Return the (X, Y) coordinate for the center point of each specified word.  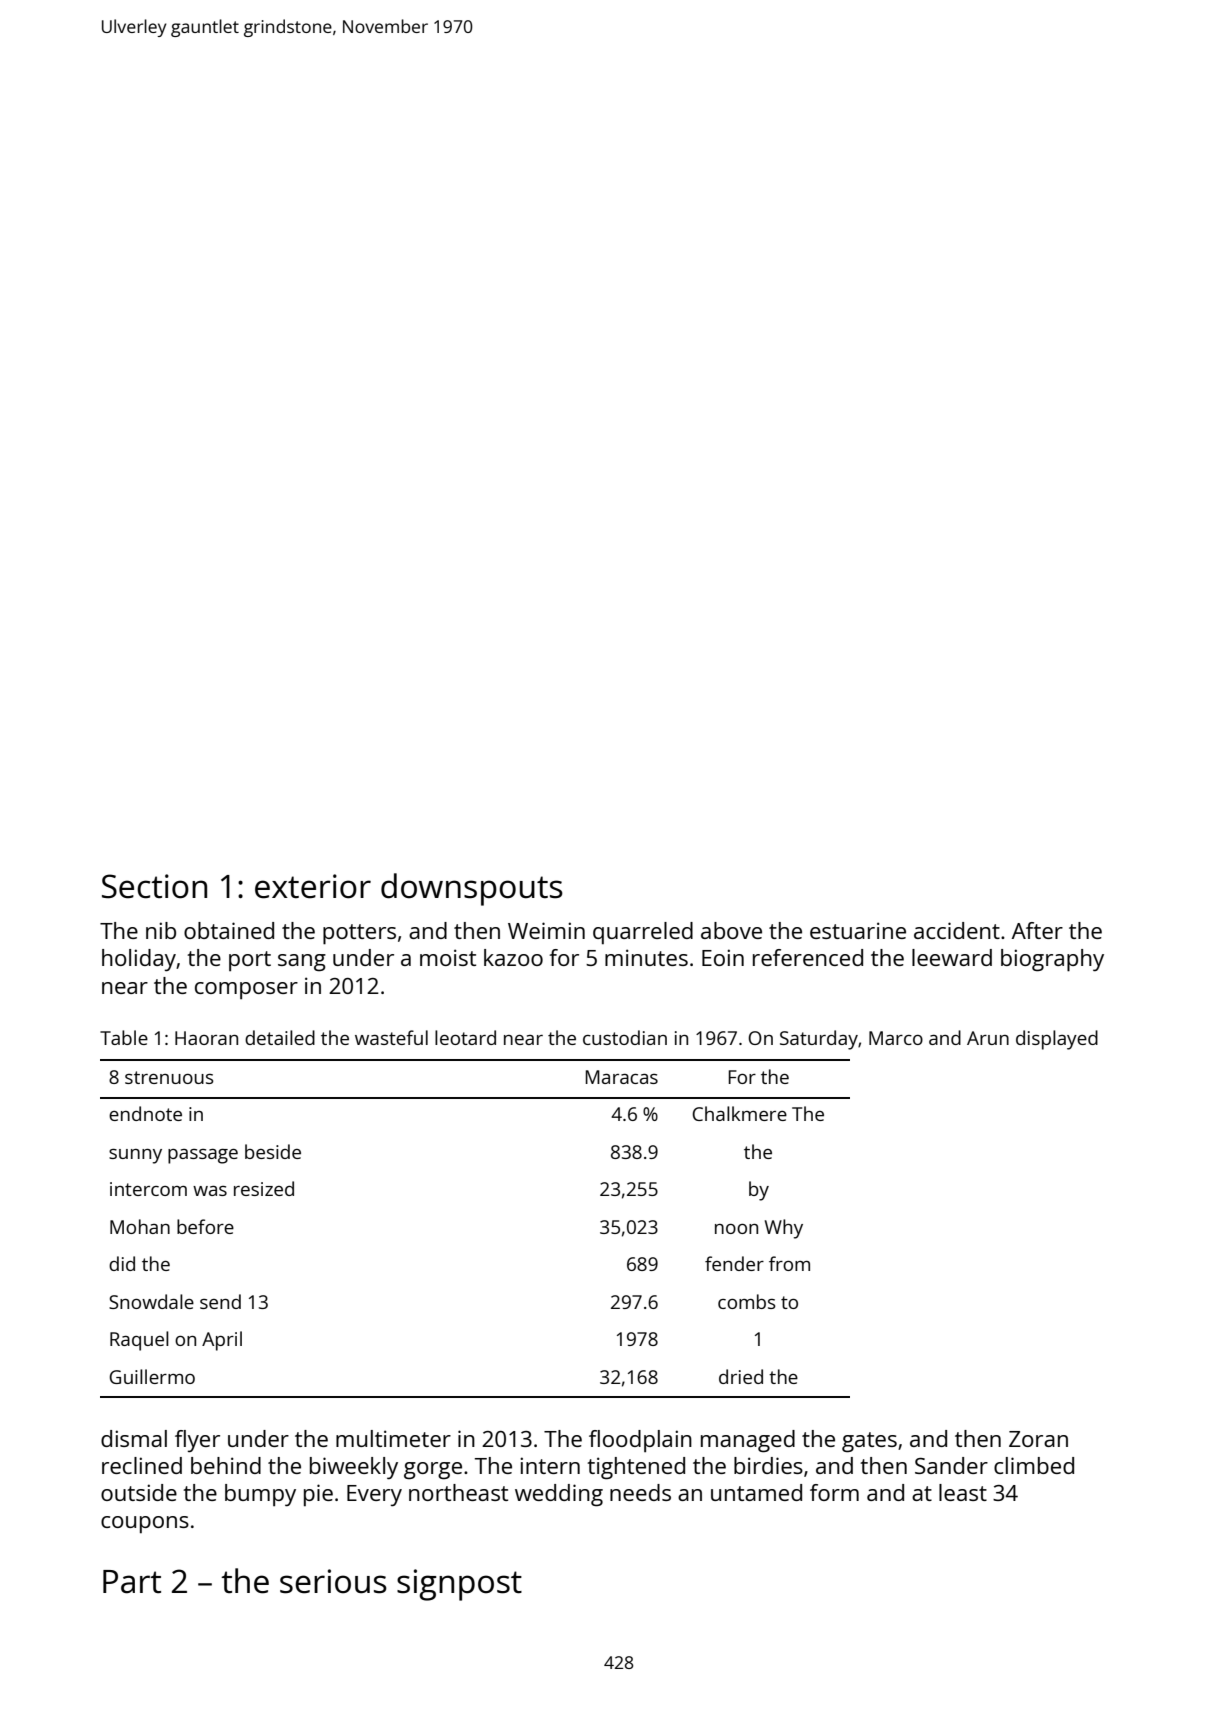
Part (132, 1582)
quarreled (643, 933)
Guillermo (152, 1376)
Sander (951, 1465)
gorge (433, 1471)
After (1037, 930)
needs (640, 1492)
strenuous (169, 1077)
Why (784, 1229)
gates (869, 1442)
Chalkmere (739, 1113)
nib (161, 930)
